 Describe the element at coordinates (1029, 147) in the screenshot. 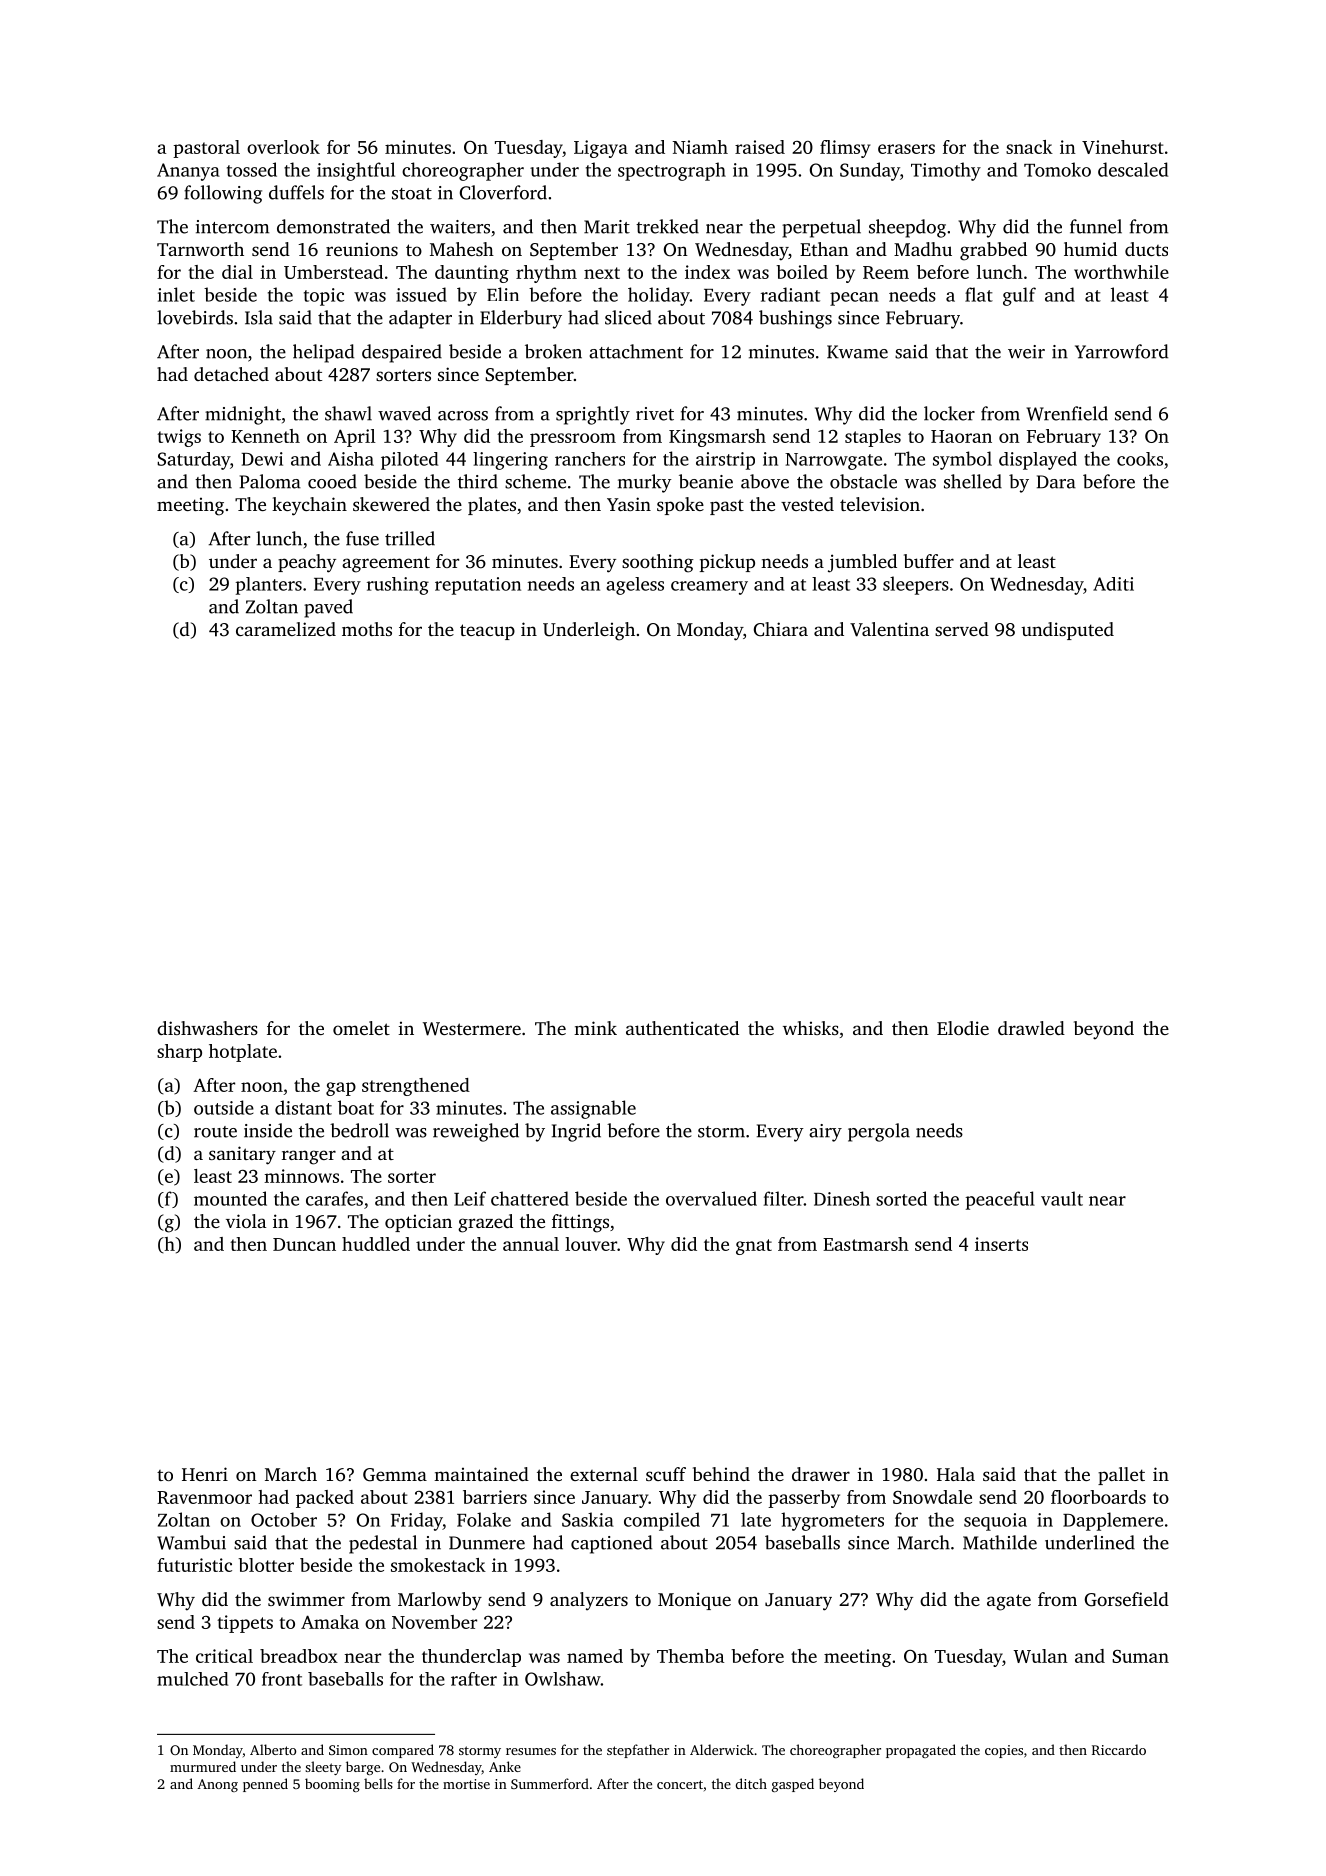

I see `snack` at that location.
